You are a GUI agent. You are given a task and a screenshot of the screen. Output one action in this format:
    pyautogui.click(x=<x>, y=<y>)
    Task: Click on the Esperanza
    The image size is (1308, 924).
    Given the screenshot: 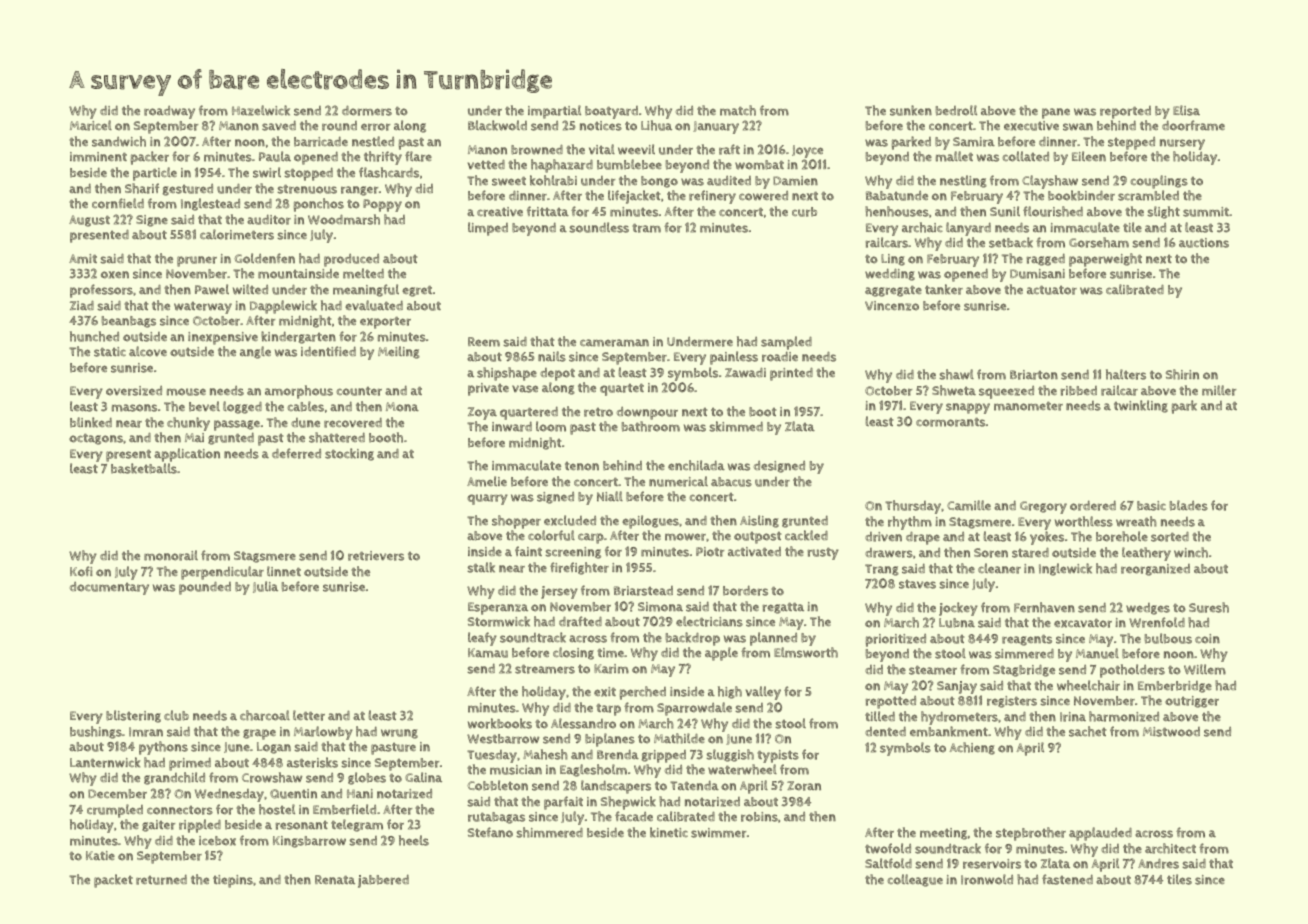 What is the action you would take?
    pyautogui.click(x=498, y=608)
